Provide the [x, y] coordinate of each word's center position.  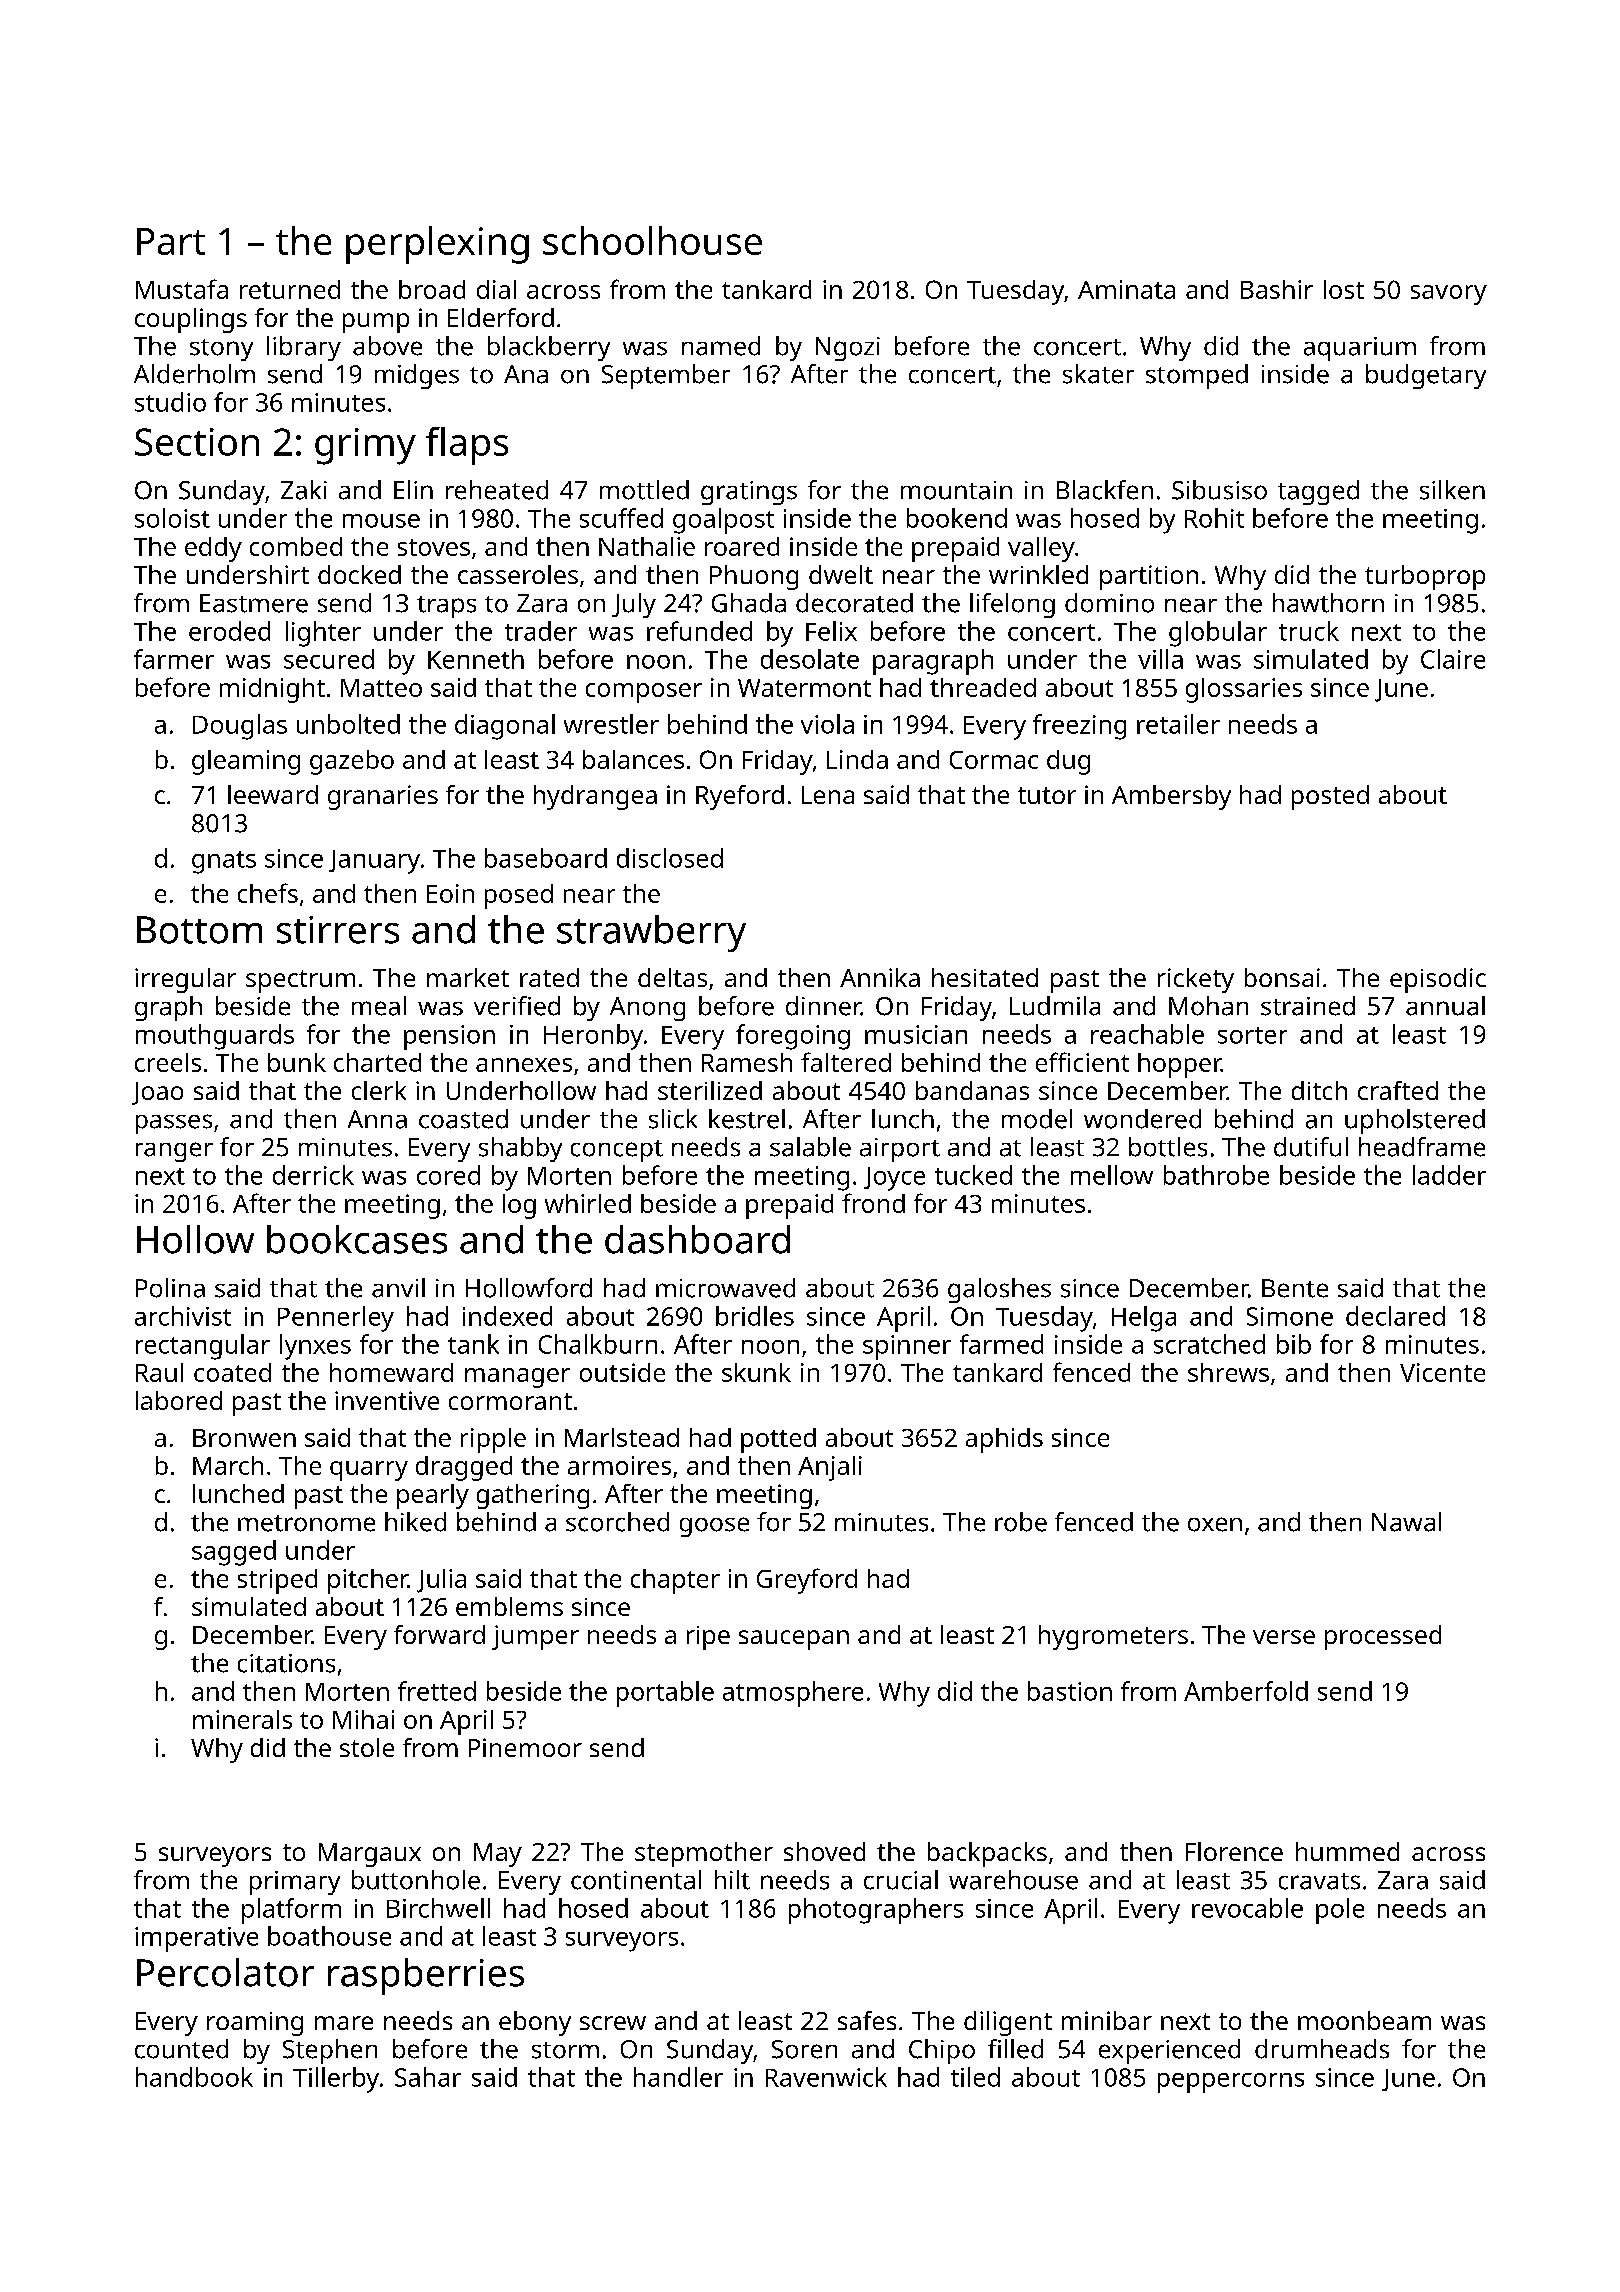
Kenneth [476, 659]
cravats [1319, 1881]
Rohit [1214, 518]
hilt [732, 1880]
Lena [828, 795]
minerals [242, 1719]
